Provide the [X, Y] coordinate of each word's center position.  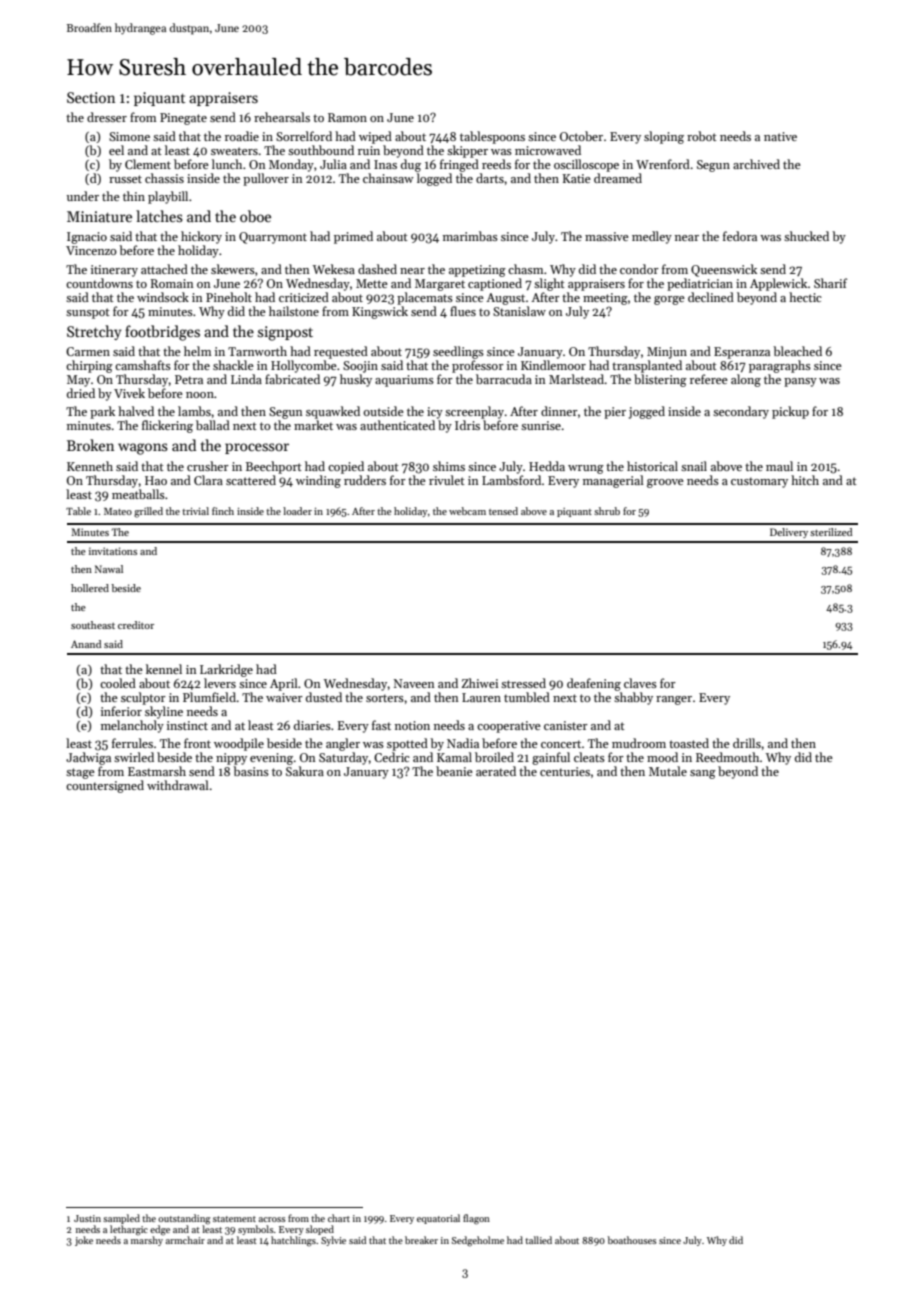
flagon [476, 1219]
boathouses [632, 1240]
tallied [538, 1240]
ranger [674, 700]
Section [91, 97]
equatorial [438, 1219]
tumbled [527, 697]
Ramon [347, 117]
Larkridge [226, 670]
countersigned [105, 786]
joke [84, 1241]
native [780, 136]
